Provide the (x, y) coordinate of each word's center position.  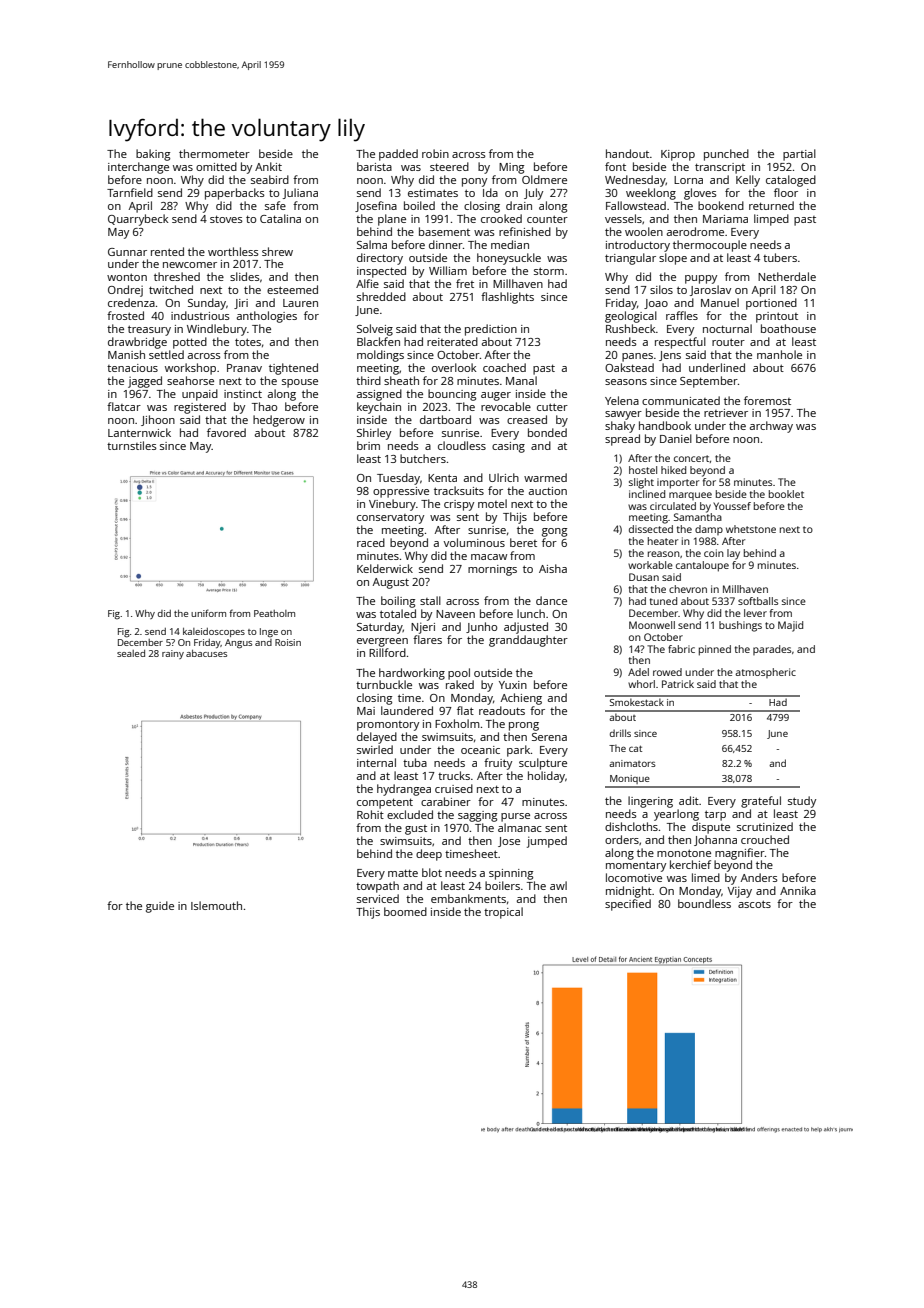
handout (627, 153)
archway (771, 427)
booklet (786, 494)
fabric (681, 649)
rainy (173, 654)
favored (226, 432)
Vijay (740, 892)
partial (799, 155)
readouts (502, 710)
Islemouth (216, 905)
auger (496, 396)
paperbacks (235, 194)
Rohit (370, 814)
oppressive (401, 492)
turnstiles (132, 445)
